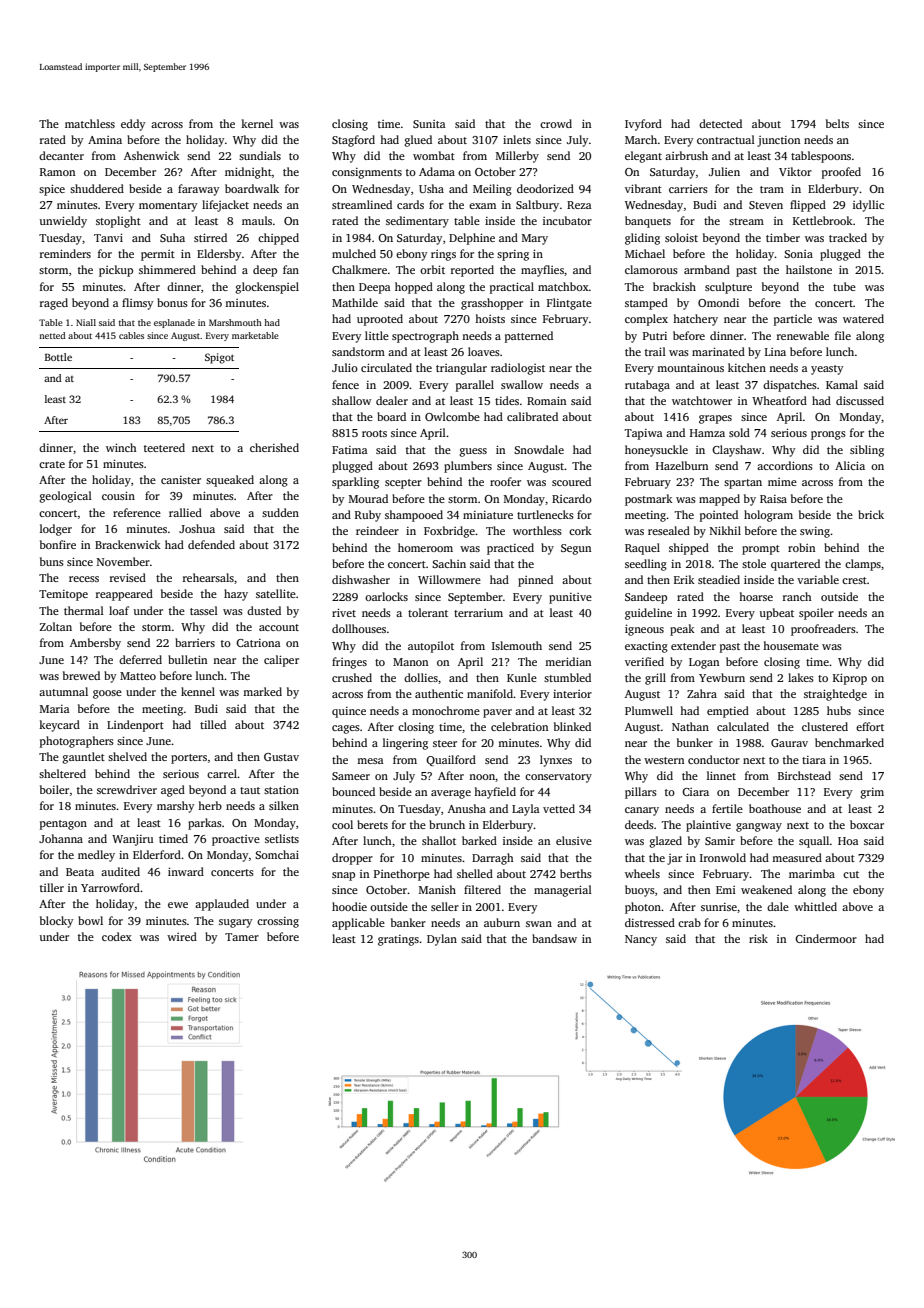 Image resolution: width=924 pixels, height=1308 pixels. What do you see at coordinates (56, 922) in the document?
I see `blocky` at bounding box center [56, 922].
